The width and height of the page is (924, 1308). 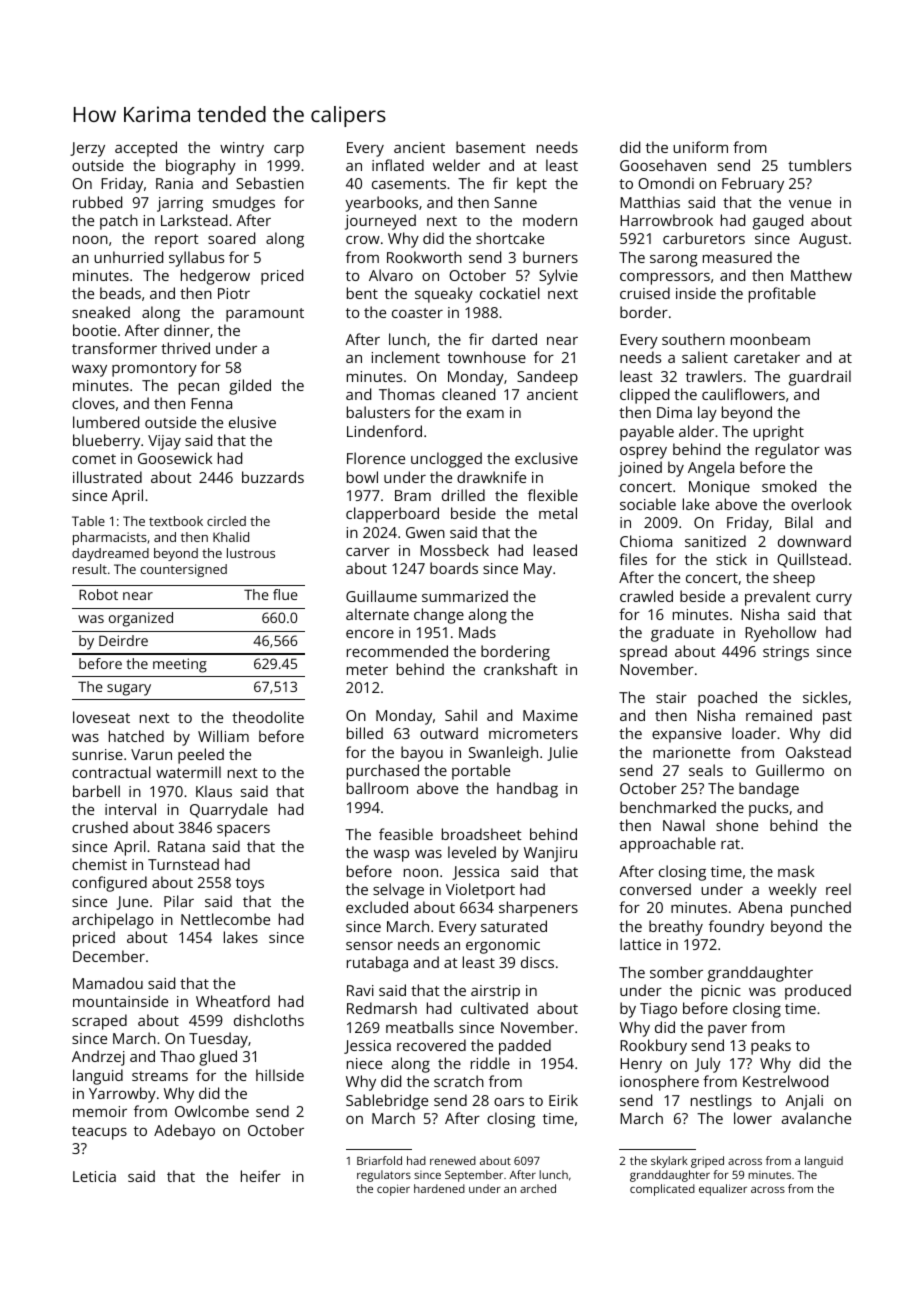 I want to click on soared, so click(x=231, y=238).
